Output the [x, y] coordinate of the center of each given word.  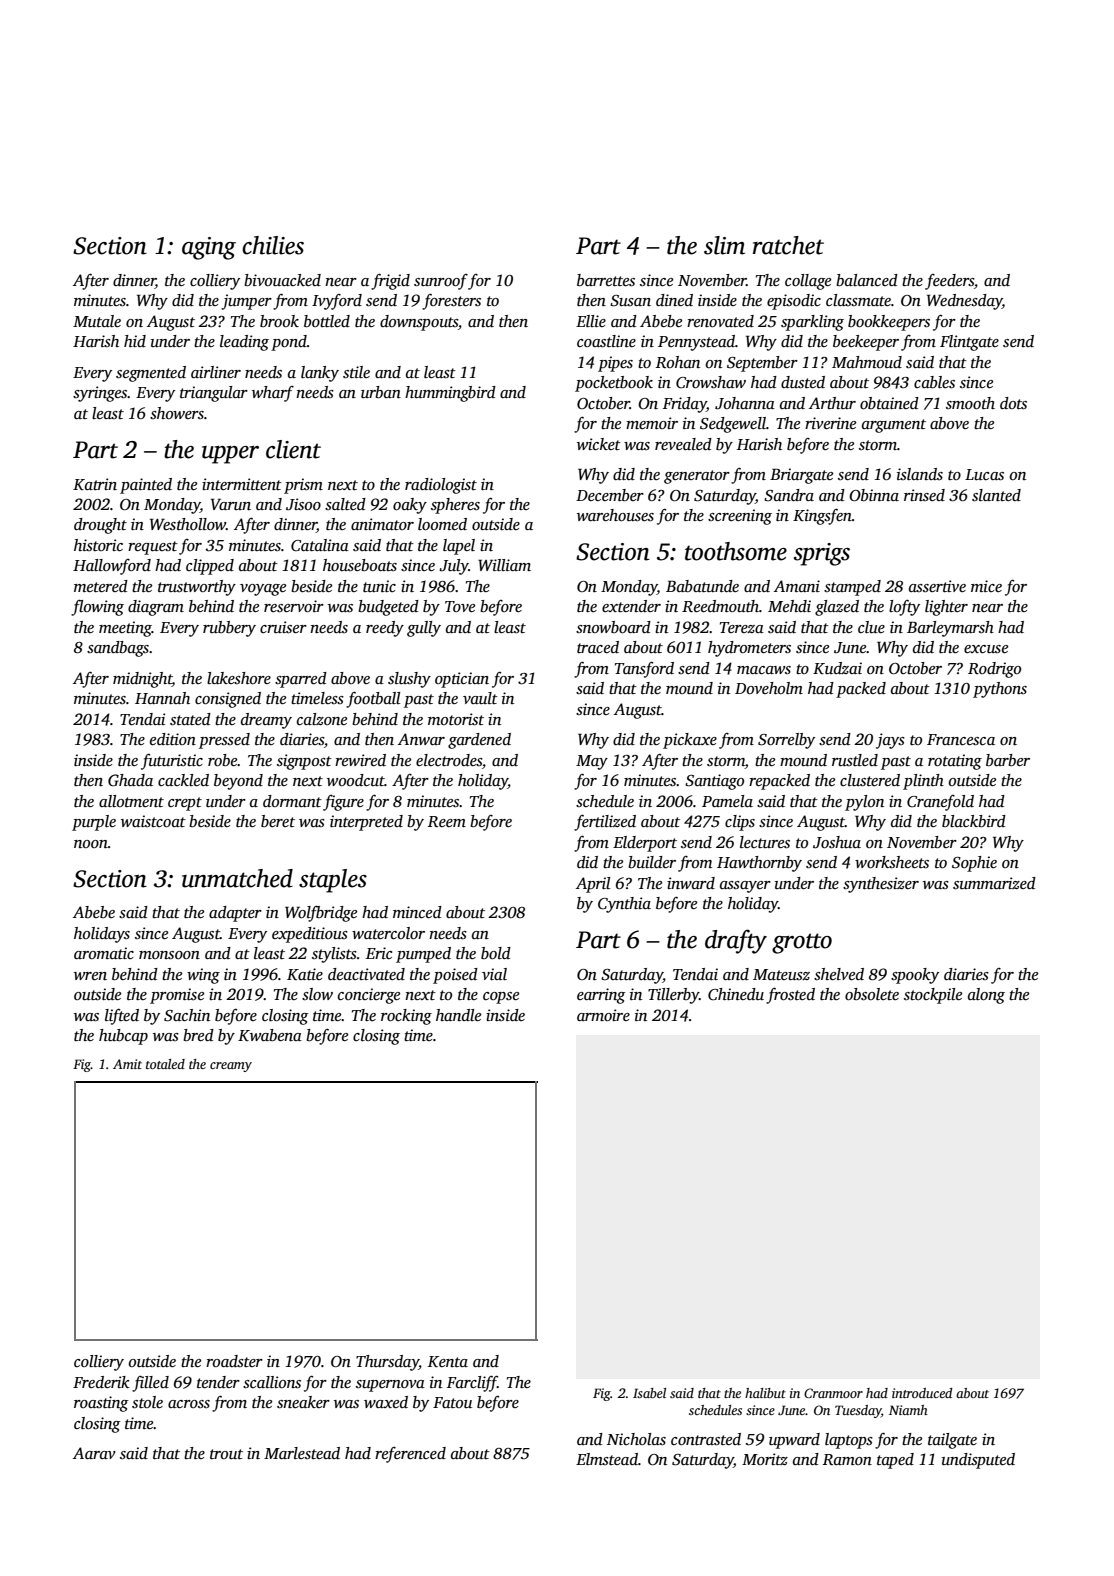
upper [230, 455]
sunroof [441, 282]
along [986, 996]
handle [458, 1015]
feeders [949, 282]
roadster [234, 1361]
